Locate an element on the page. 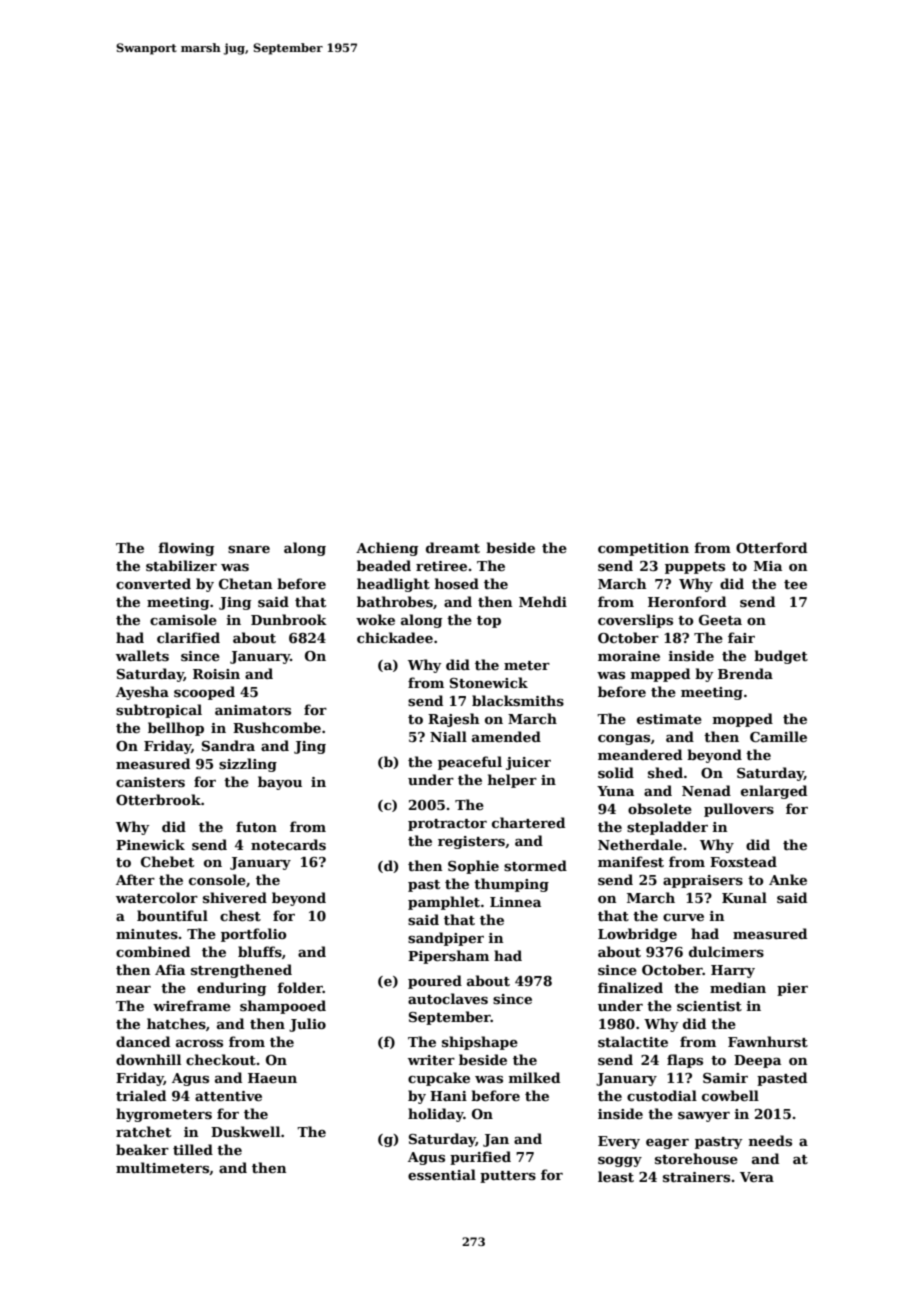  Julio is located at coordinates (307, 1025).
